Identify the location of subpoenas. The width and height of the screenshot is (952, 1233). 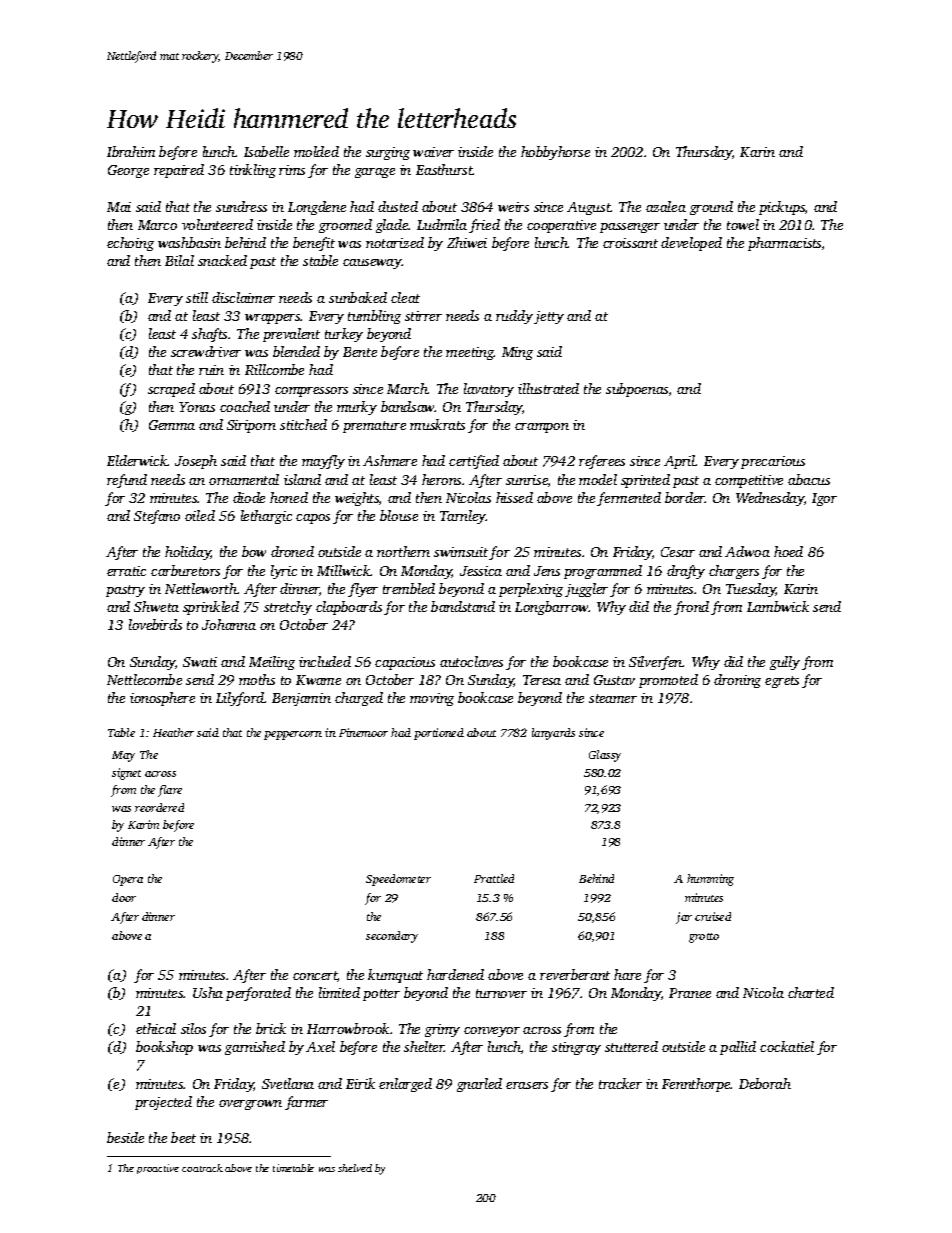
(637, 390).
